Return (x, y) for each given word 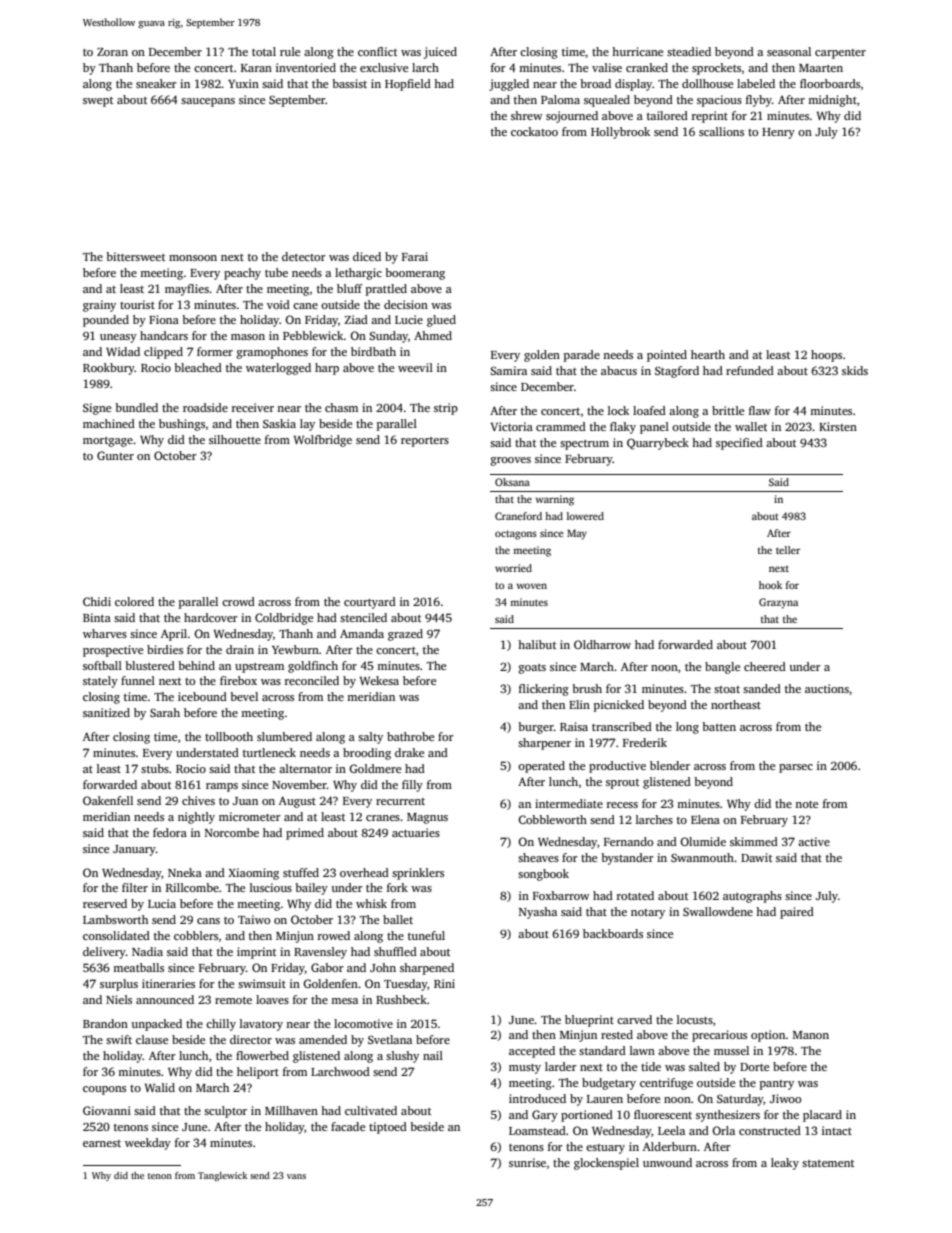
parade (582, 356)
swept (98, 102)
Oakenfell (108, 800)
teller (788, 550)
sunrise (527, 1162)
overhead (364, 872)
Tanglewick (223, 1176)
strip (446, 409)
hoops (826, 356)
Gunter (115, 455)
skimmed (754, 841)
